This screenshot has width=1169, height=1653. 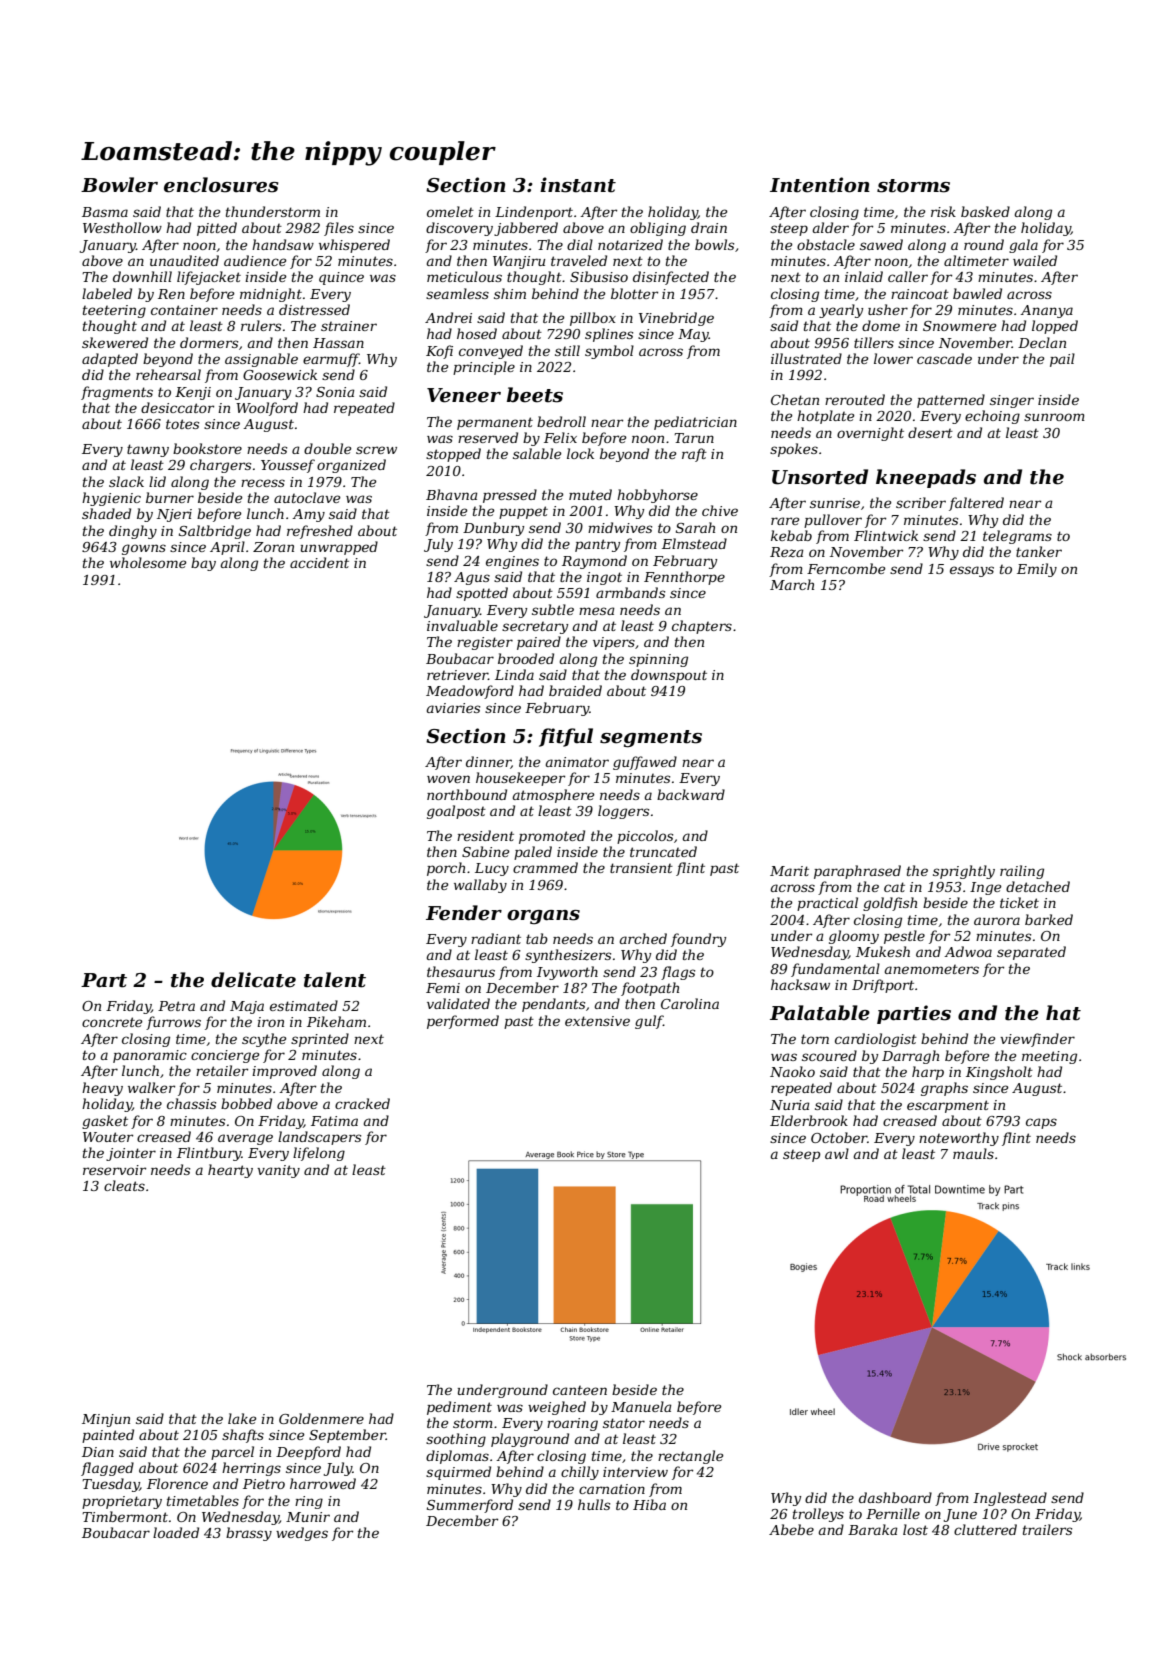 What do you see at coordinates (203, 564) in the screenshot?
I see `bay` at bounding box center [203, 564].
